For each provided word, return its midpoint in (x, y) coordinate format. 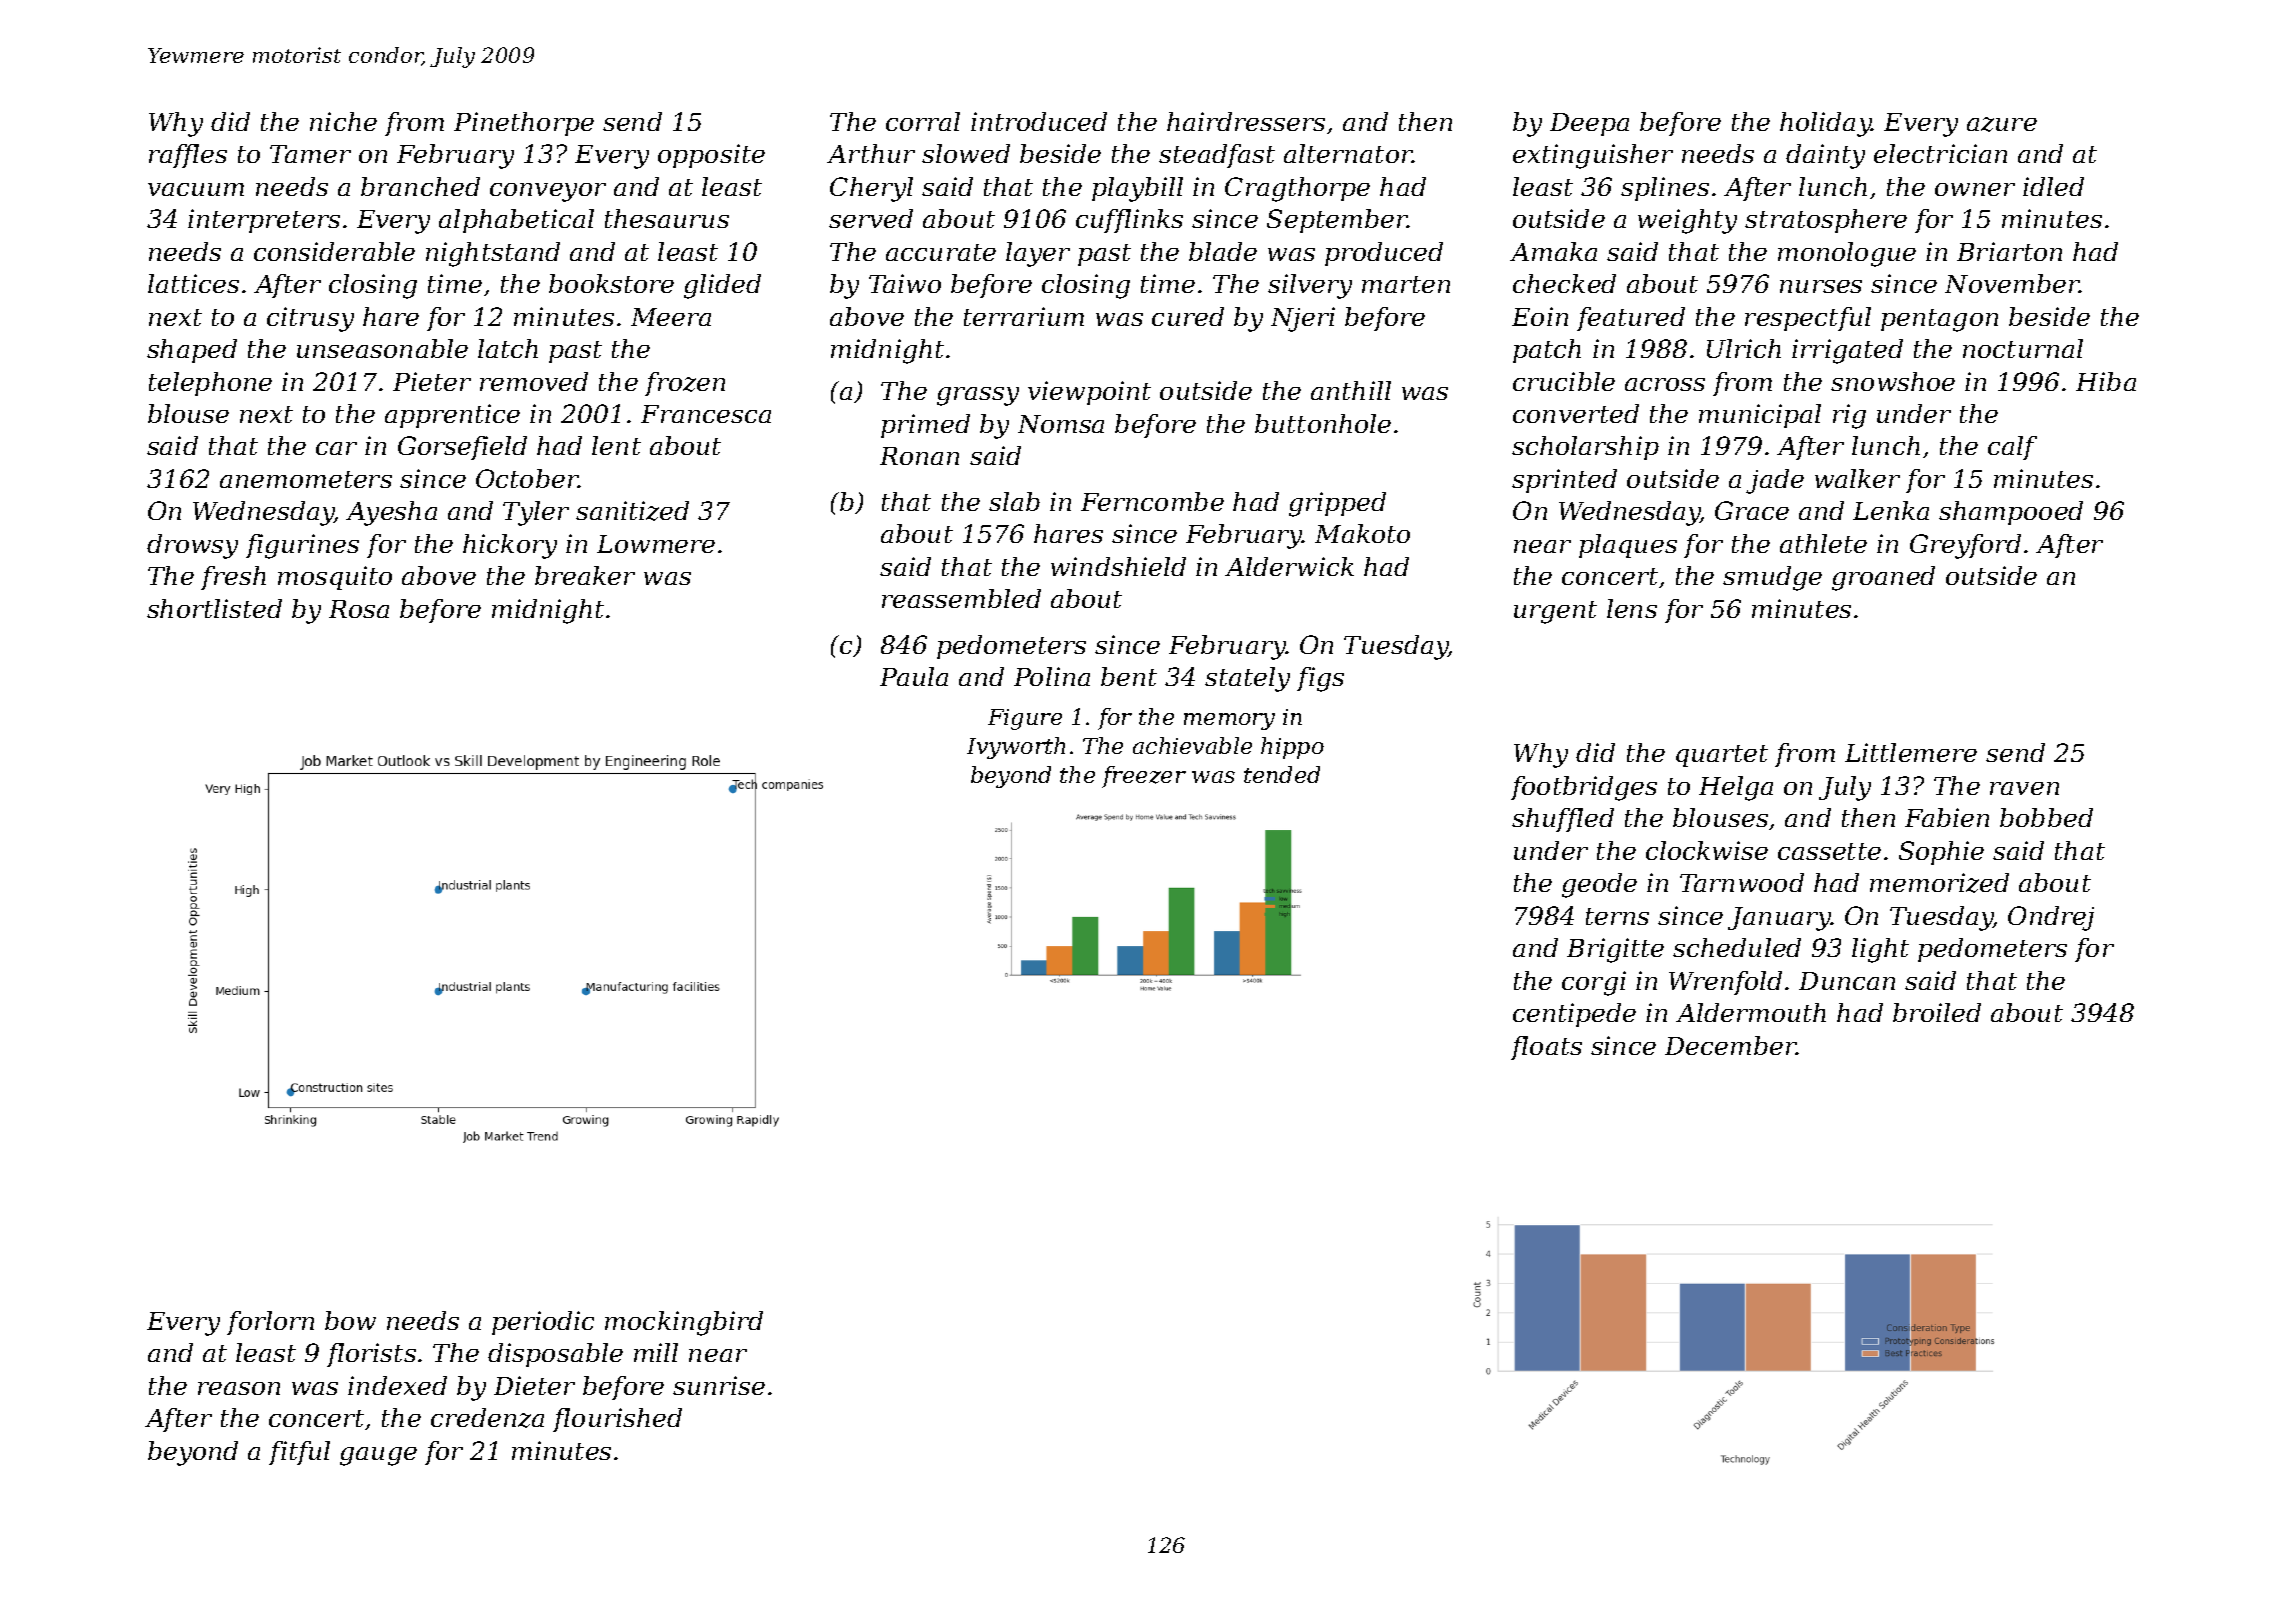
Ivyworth (1016, 748)
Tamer (310, 154)
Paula (914, 676)
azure (2002, 124)
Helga (1736, 788)
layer (1038, 254)
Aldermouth (1751, 1012)
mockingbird (684, 1323)
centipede (1574, 1015)
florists (371, 1355)
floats (1546, 1048)
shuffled (1563, 820)
